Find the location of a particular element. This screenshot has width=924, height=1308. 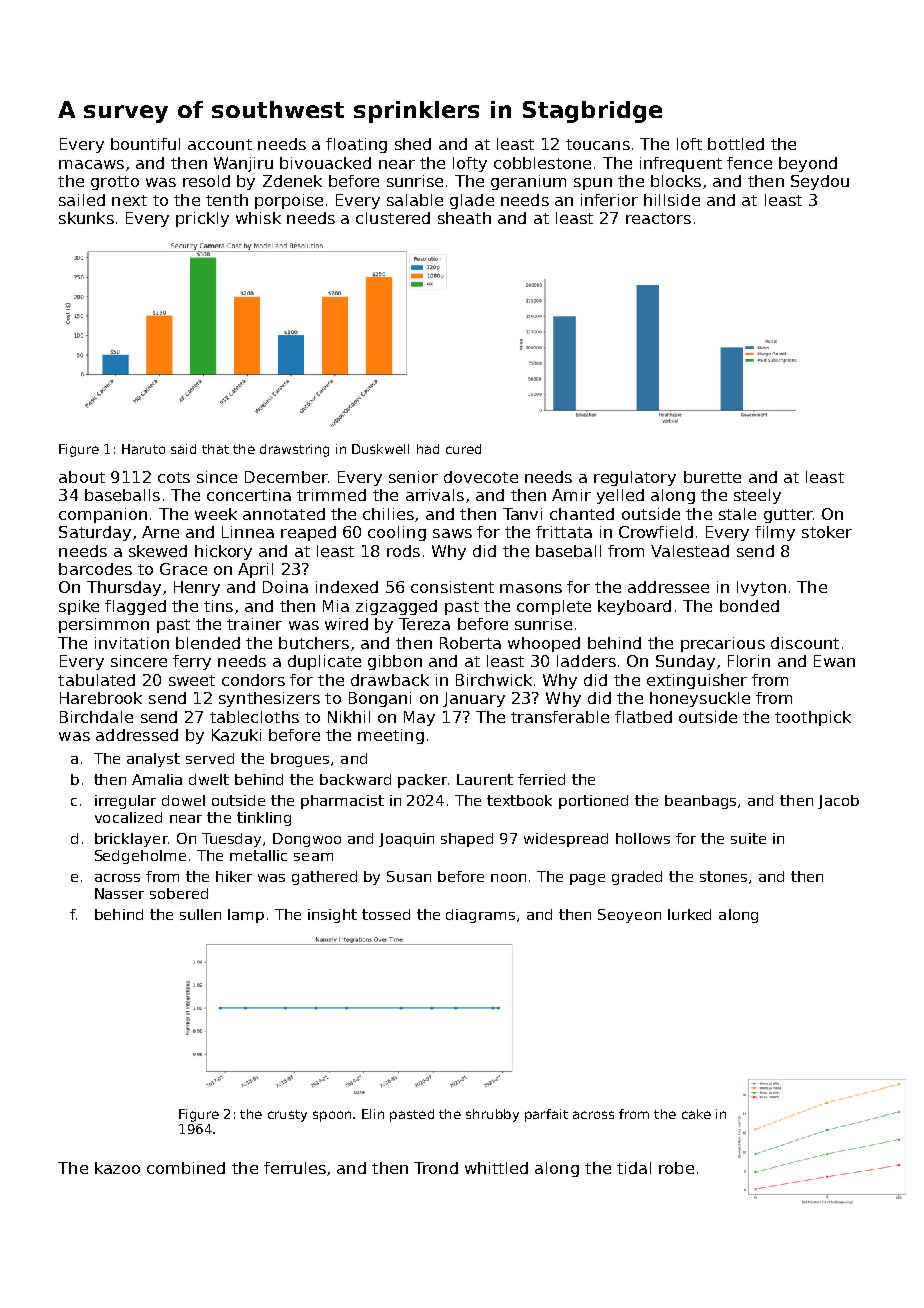

cake is located at coordinates (696, 1114).
